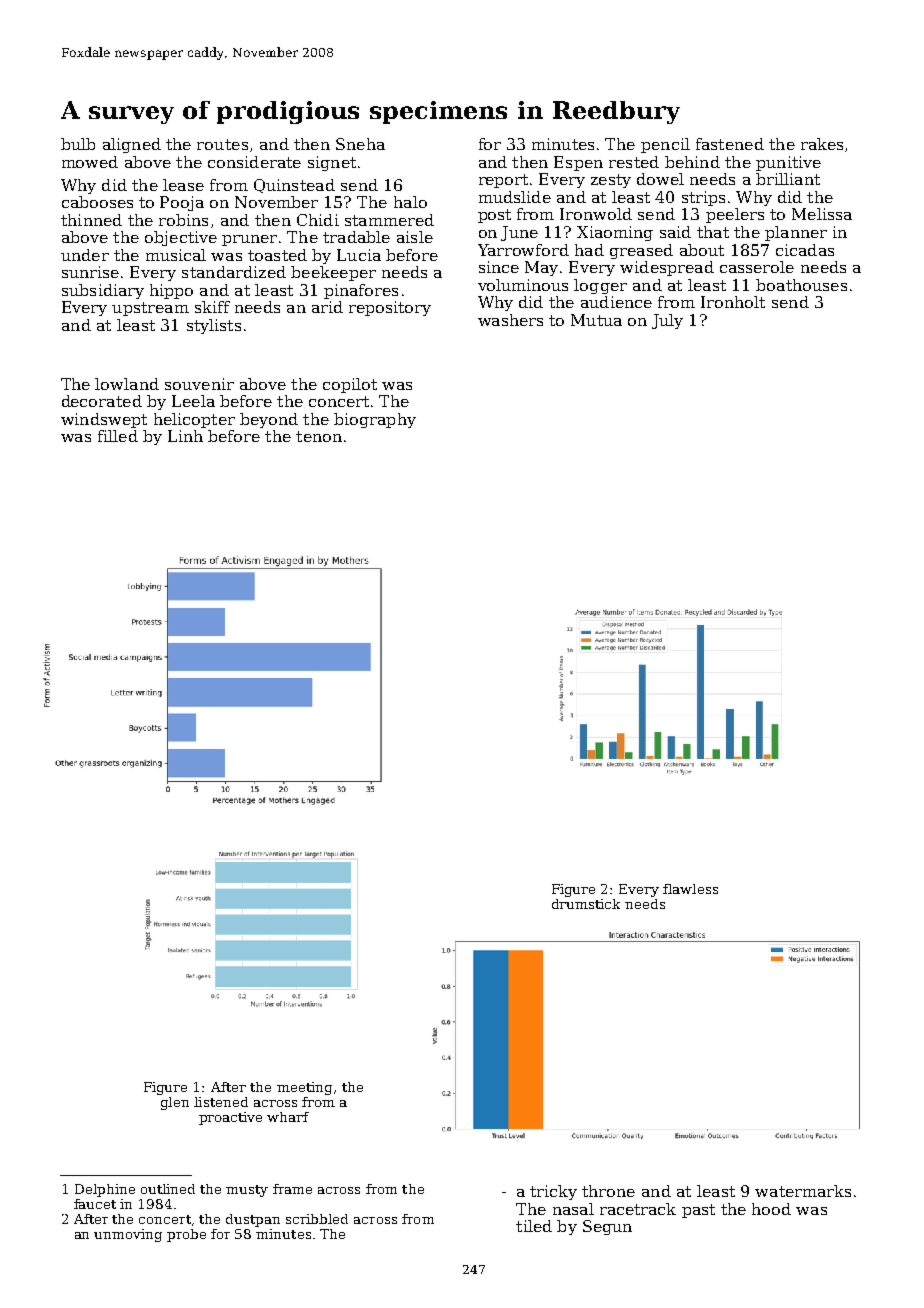  What do you see at coordinates (665, 145) in the document?
I see `pencil` at bounding box center [665, 145].
